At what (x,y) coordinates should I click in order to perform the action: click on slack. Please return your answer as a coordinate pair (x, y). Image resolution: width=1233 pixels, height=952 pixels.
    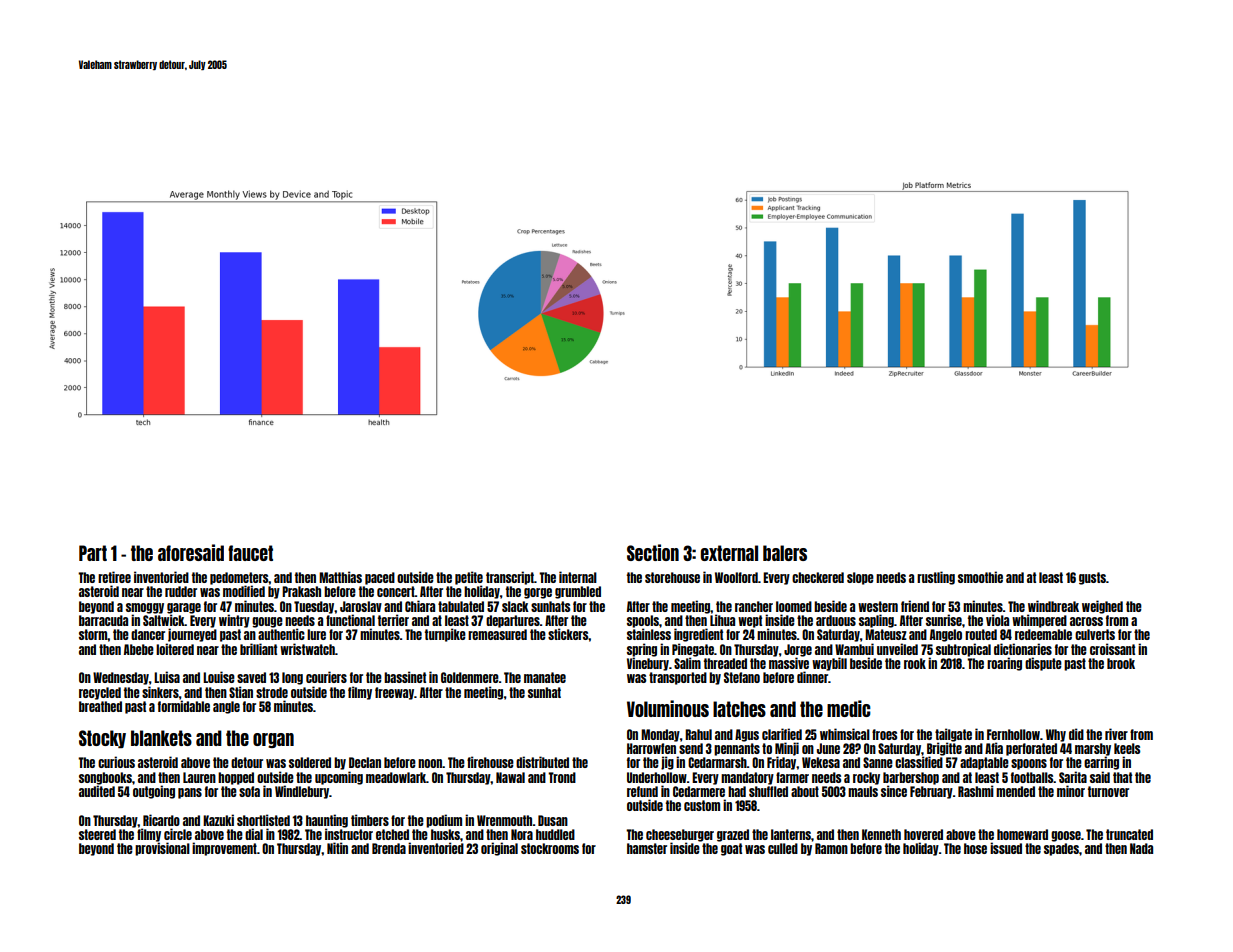
    Looking at the image, I should click on (515, 606).
